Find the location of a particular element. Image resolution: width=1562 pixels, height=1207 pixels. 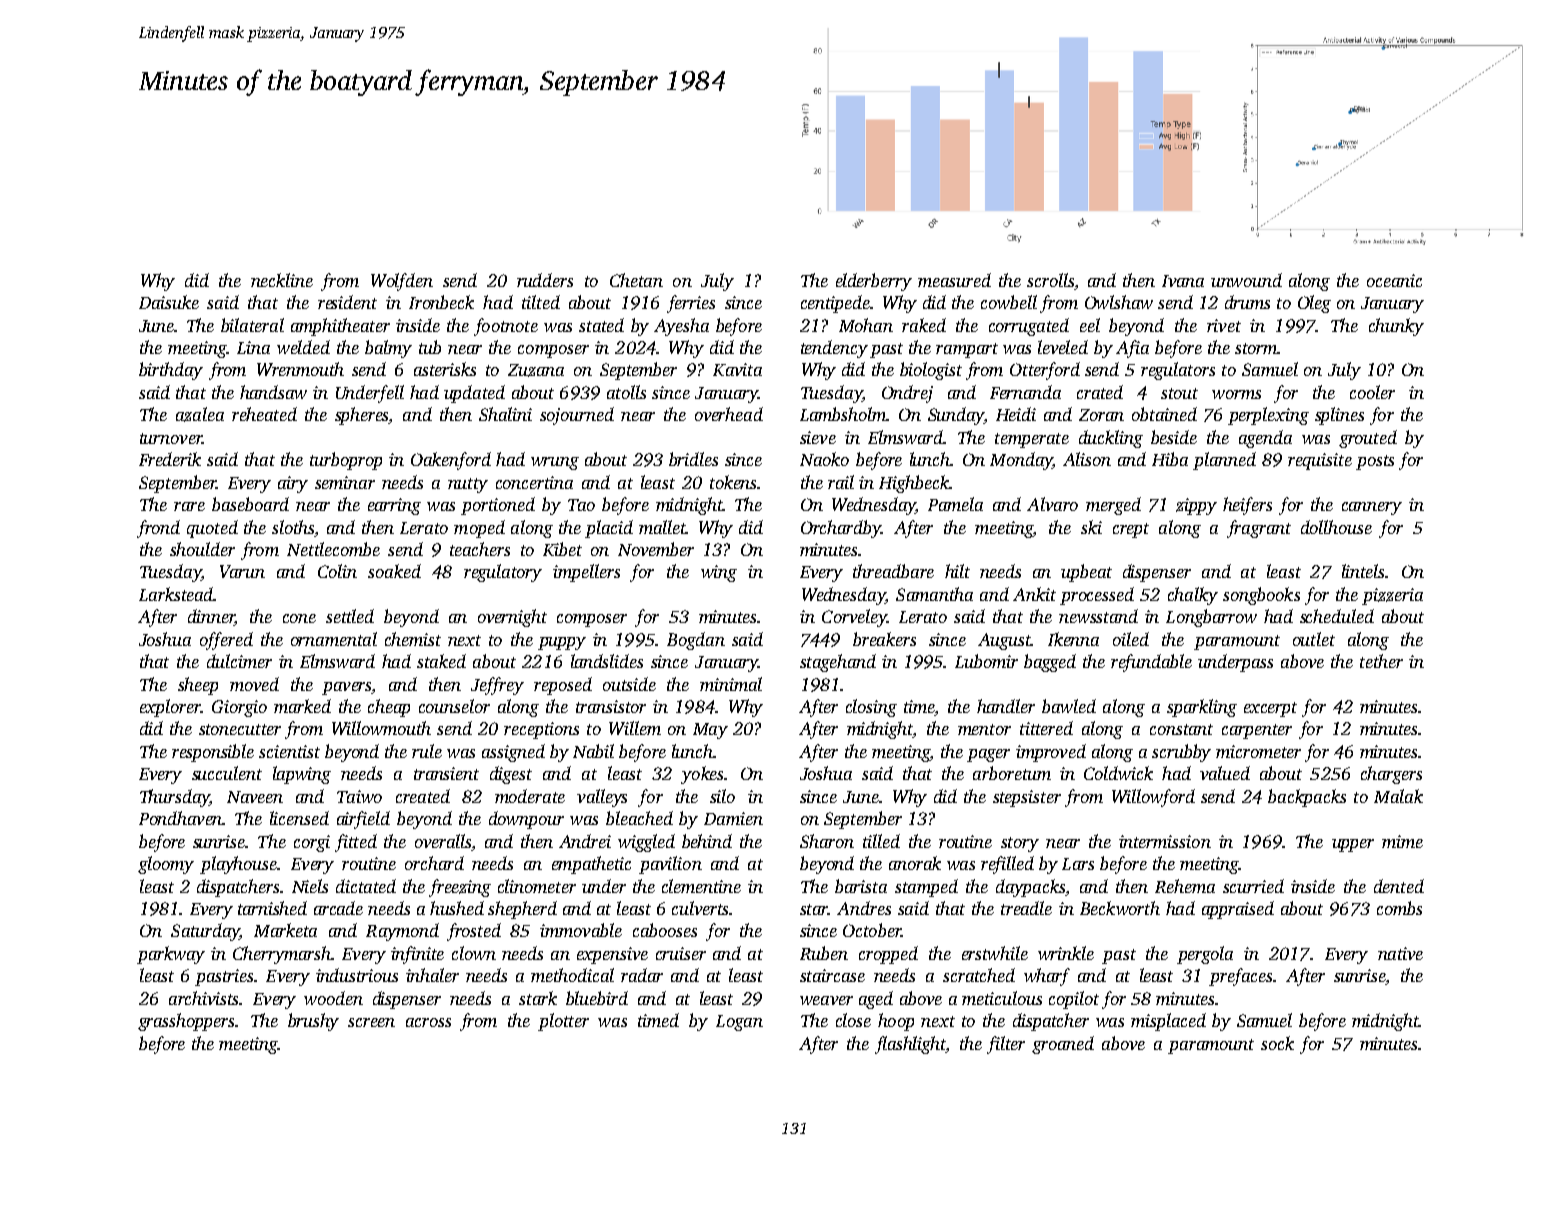

Chetan is located at coordinates (636, 280).
